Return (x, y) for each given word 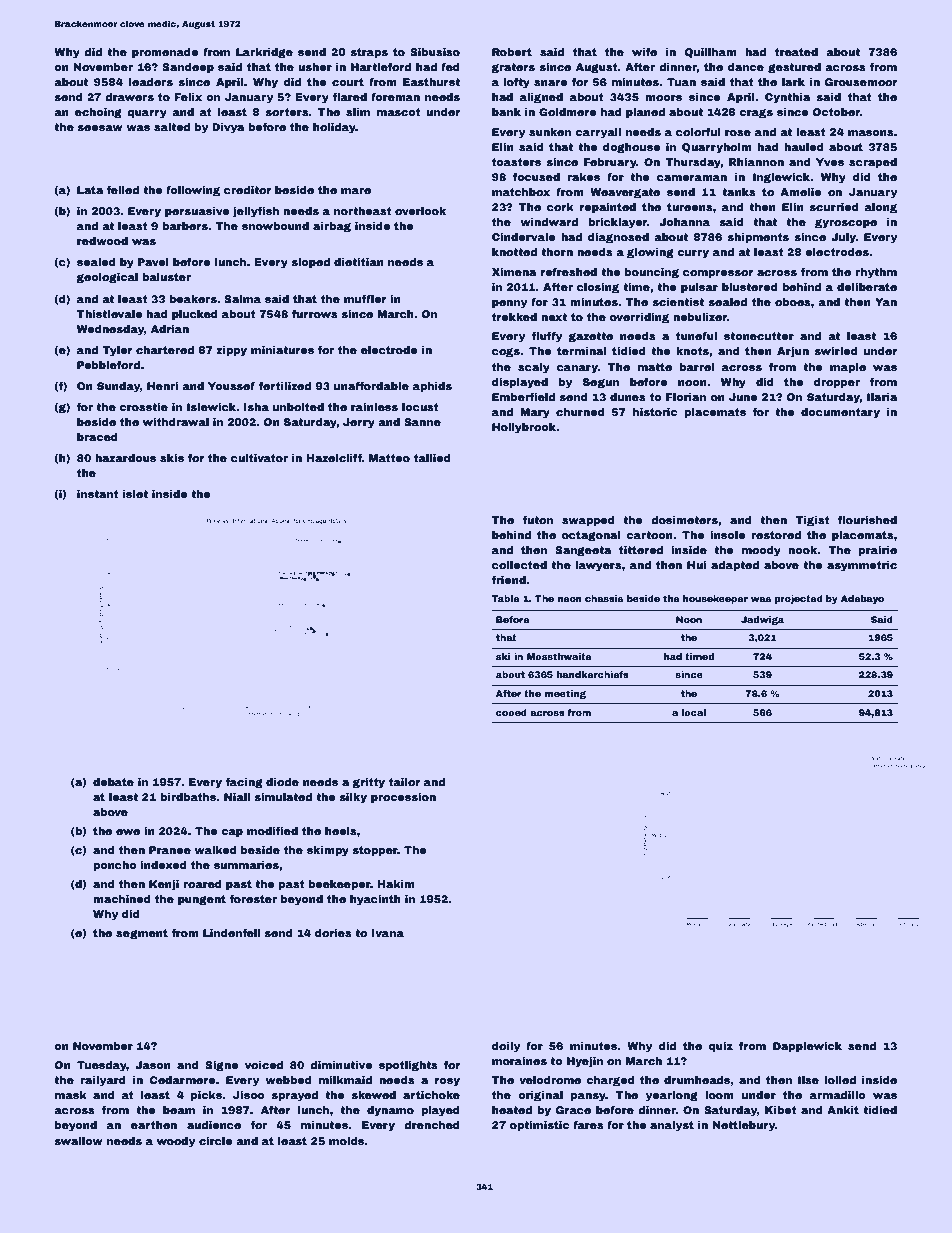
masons (871, 133)
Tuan (681, 82)
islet (135, 494)
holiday (334, 128)
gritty (368, 783)
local (694, 712)
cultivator (259, 458)
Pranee (170, 850)
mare (356, 191)
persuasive (197, 212)
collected (519, 565)
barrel (697, 367)
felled (123, 190)
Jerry (359, 423)
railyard (103, 1081)
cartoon (649, 535)
